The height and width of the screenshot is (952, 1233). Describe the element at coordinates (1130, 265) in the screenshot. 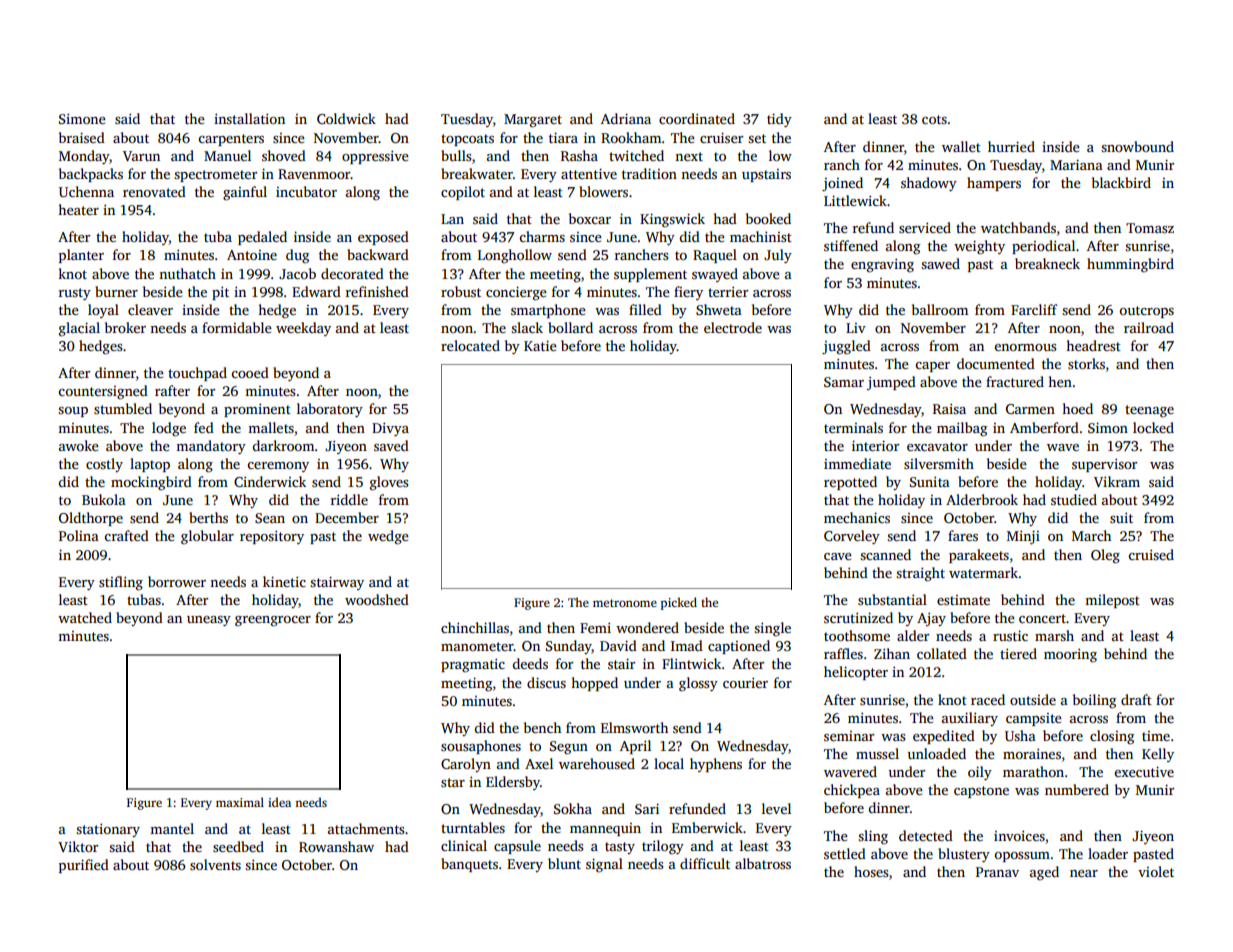

I see `hummingbird` at that location.
